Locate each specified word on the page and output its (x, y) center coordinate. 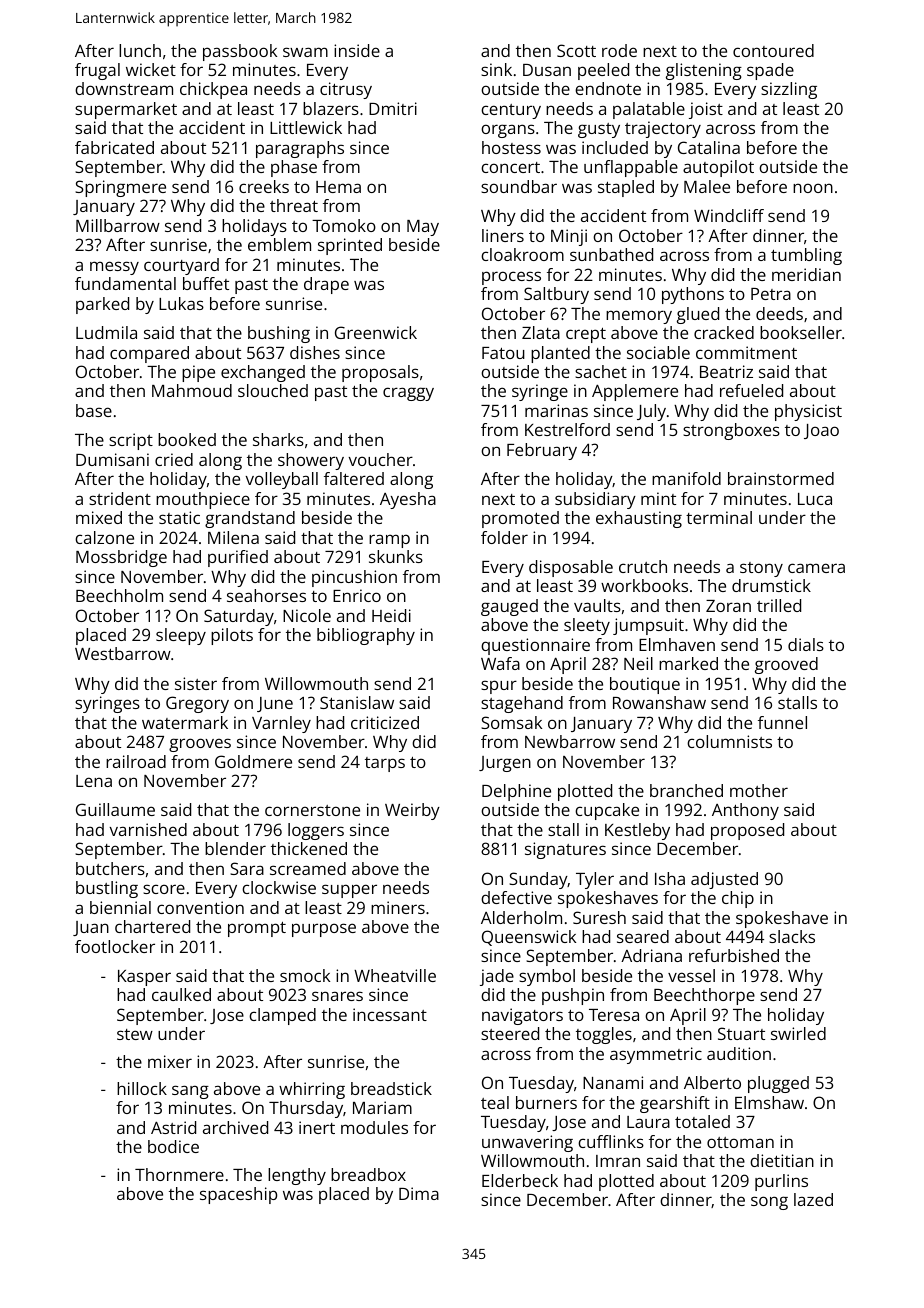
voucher (380, 459)
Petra (771, 294)
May (423, 228)
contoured (773, 50)
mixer (170, 1061)
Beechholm (119, 595)
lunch (140, 50)
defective (516, 897)
